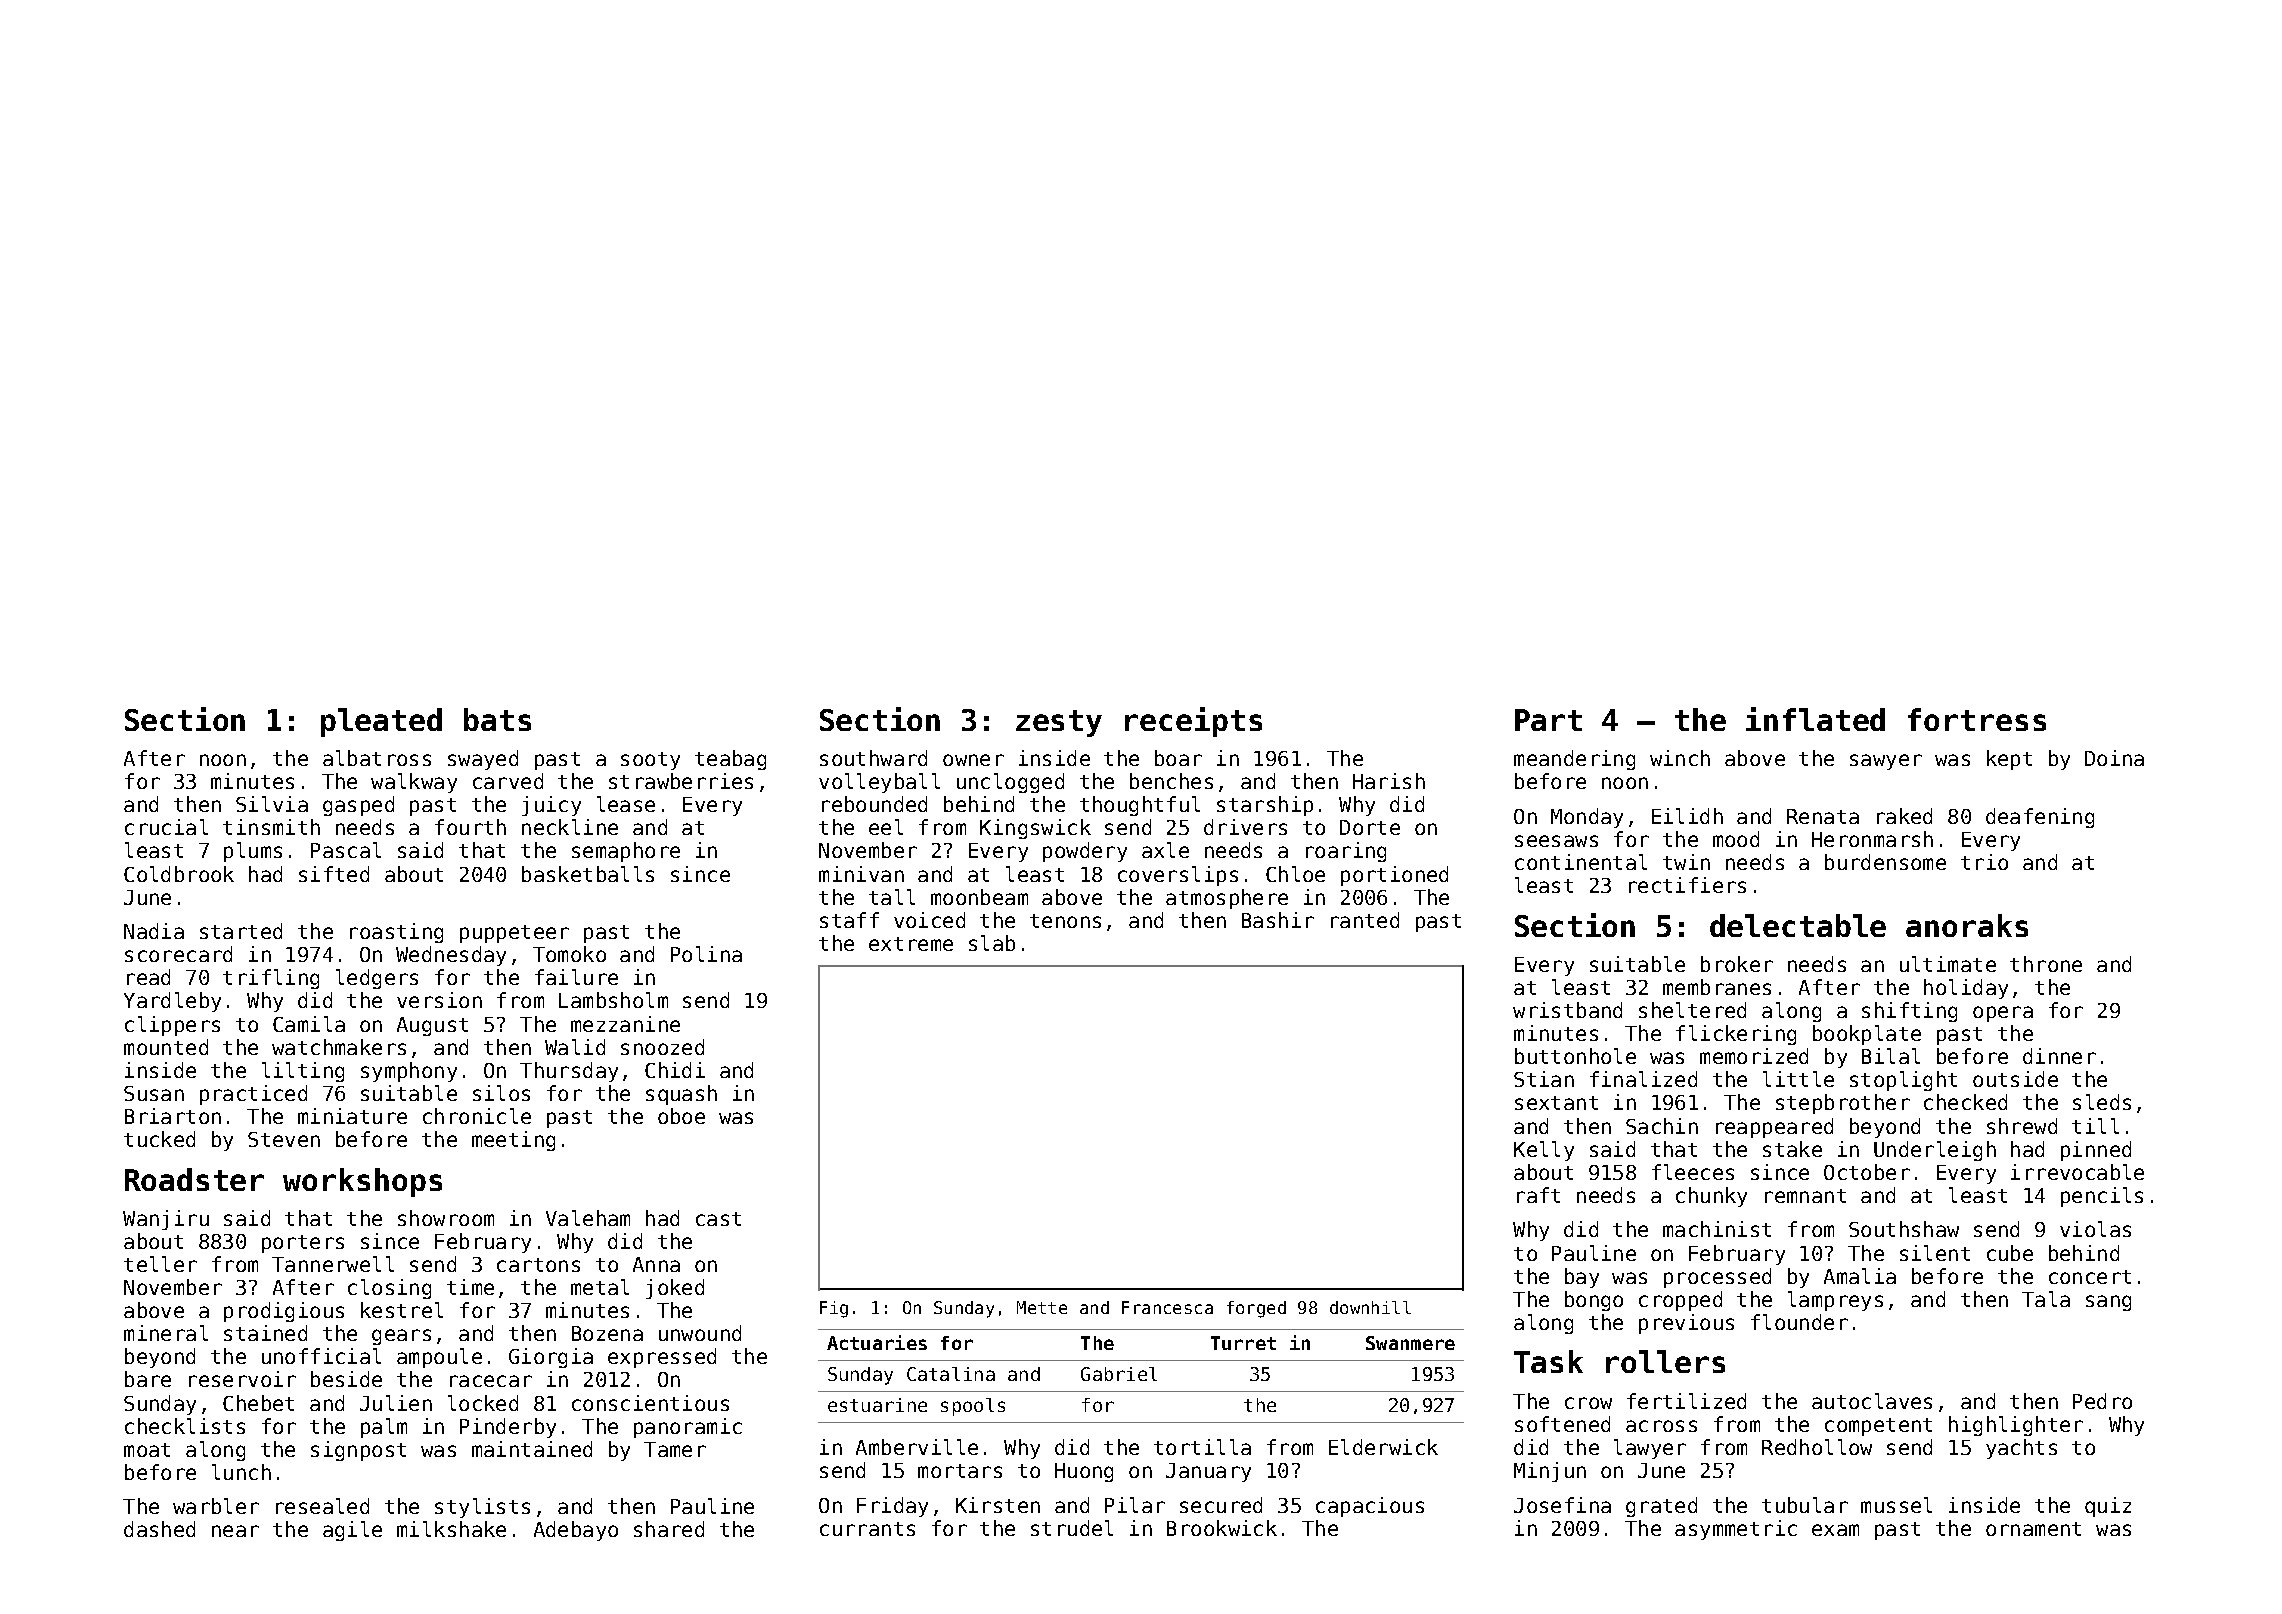  What do you see at coordinates (1835, 1530) in the document?
I see `exam` at bounding box center [1835, 1530].
